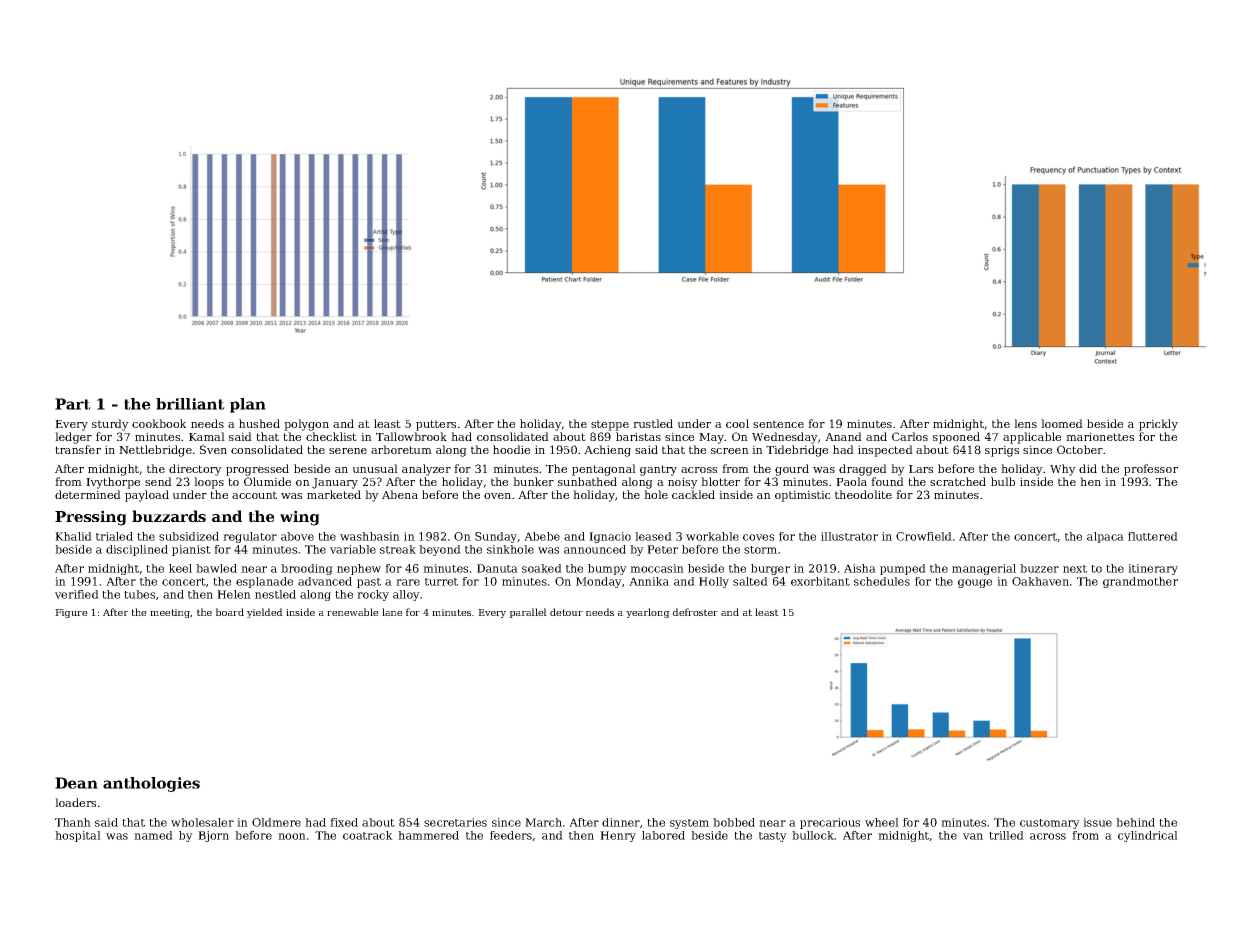 This screenshot has height=952, width=1233. Describe the element at coordinates (663, 835) in the screenshot. I see `labored` at that location.
